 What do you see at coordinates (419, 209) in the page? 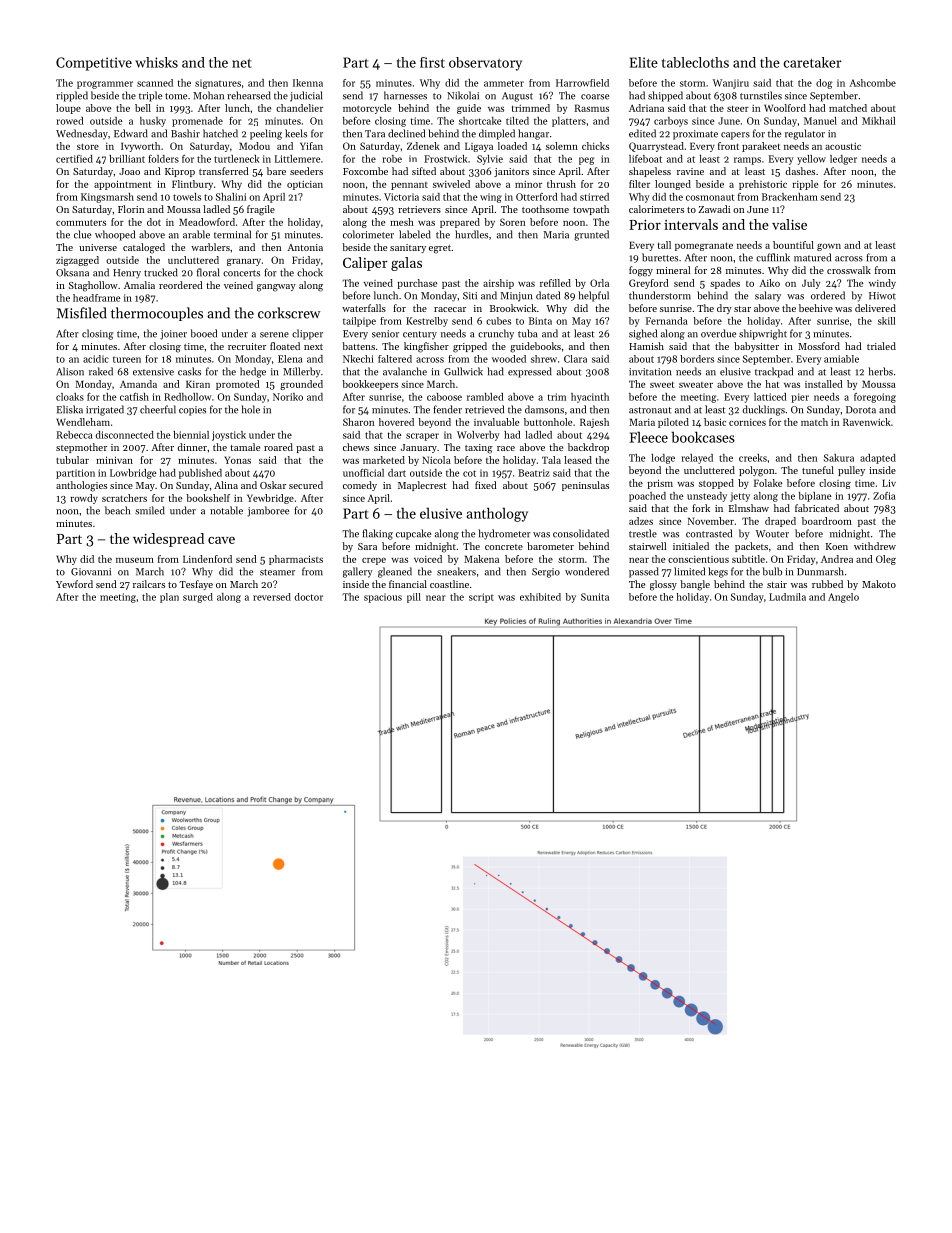
I see `retrievers` at bounding box center [419, 209].
